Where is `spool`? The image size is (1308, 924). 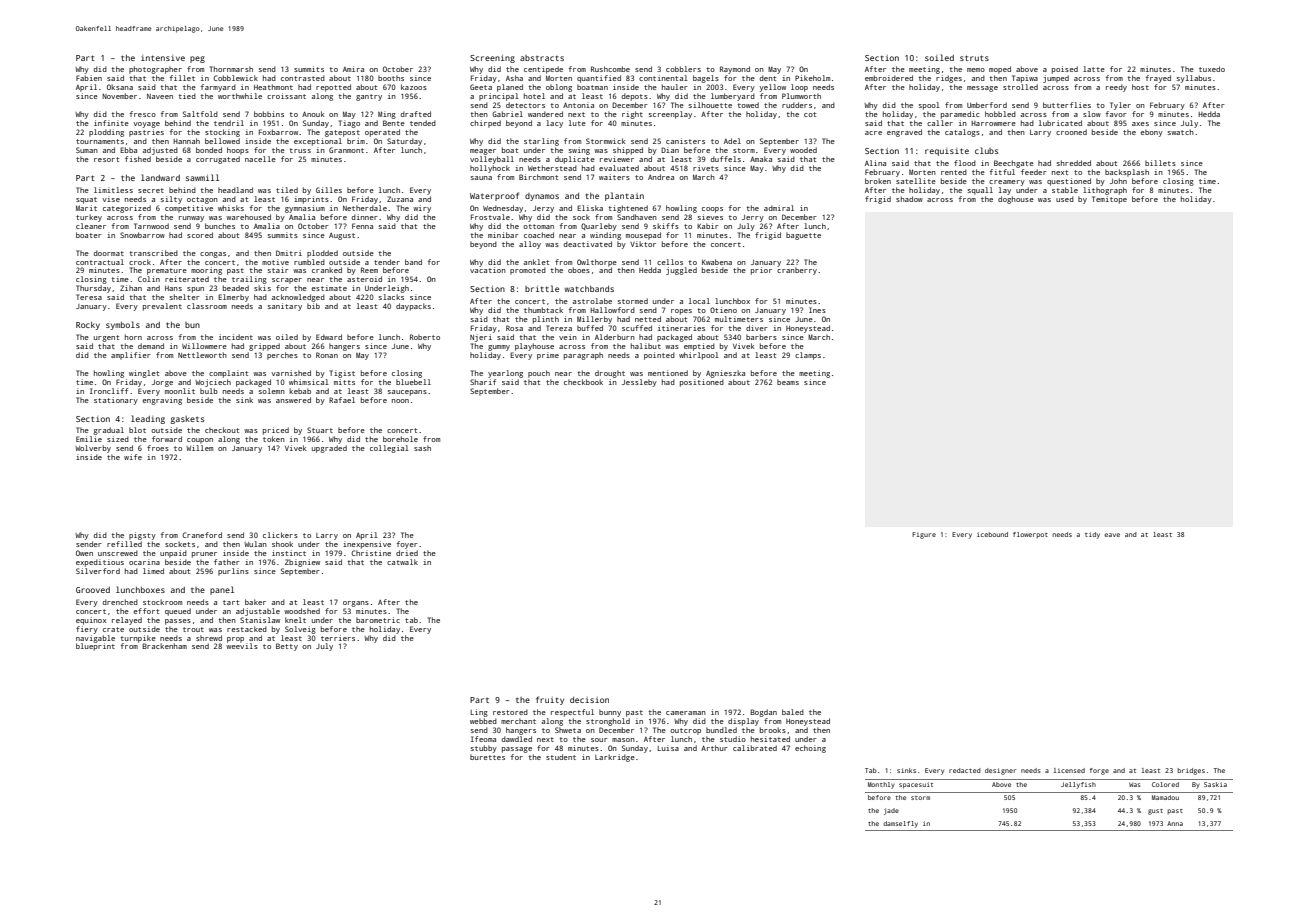 spool is located at coordinates (929, 106).
